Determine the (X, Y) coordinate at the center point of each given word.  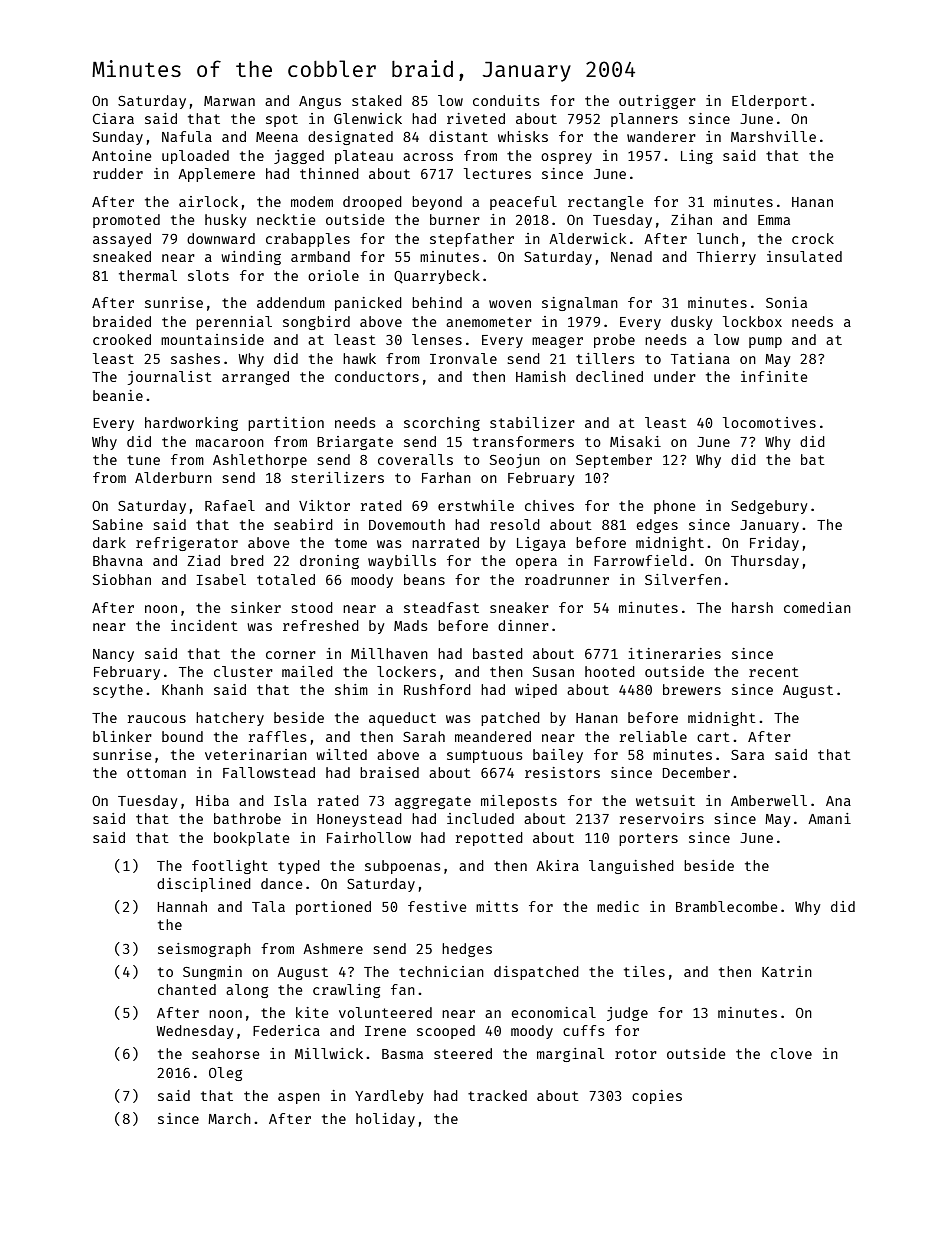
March (229, 1118)
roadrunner (567, 579)
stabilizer (532, 422)
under (675, 376)
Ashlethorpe (260, 461)
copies (657, 1097)
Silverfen (683, 579)
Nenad (631, 256)
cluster (243, 671)
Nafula (187, 136)
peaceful (523, 203)
